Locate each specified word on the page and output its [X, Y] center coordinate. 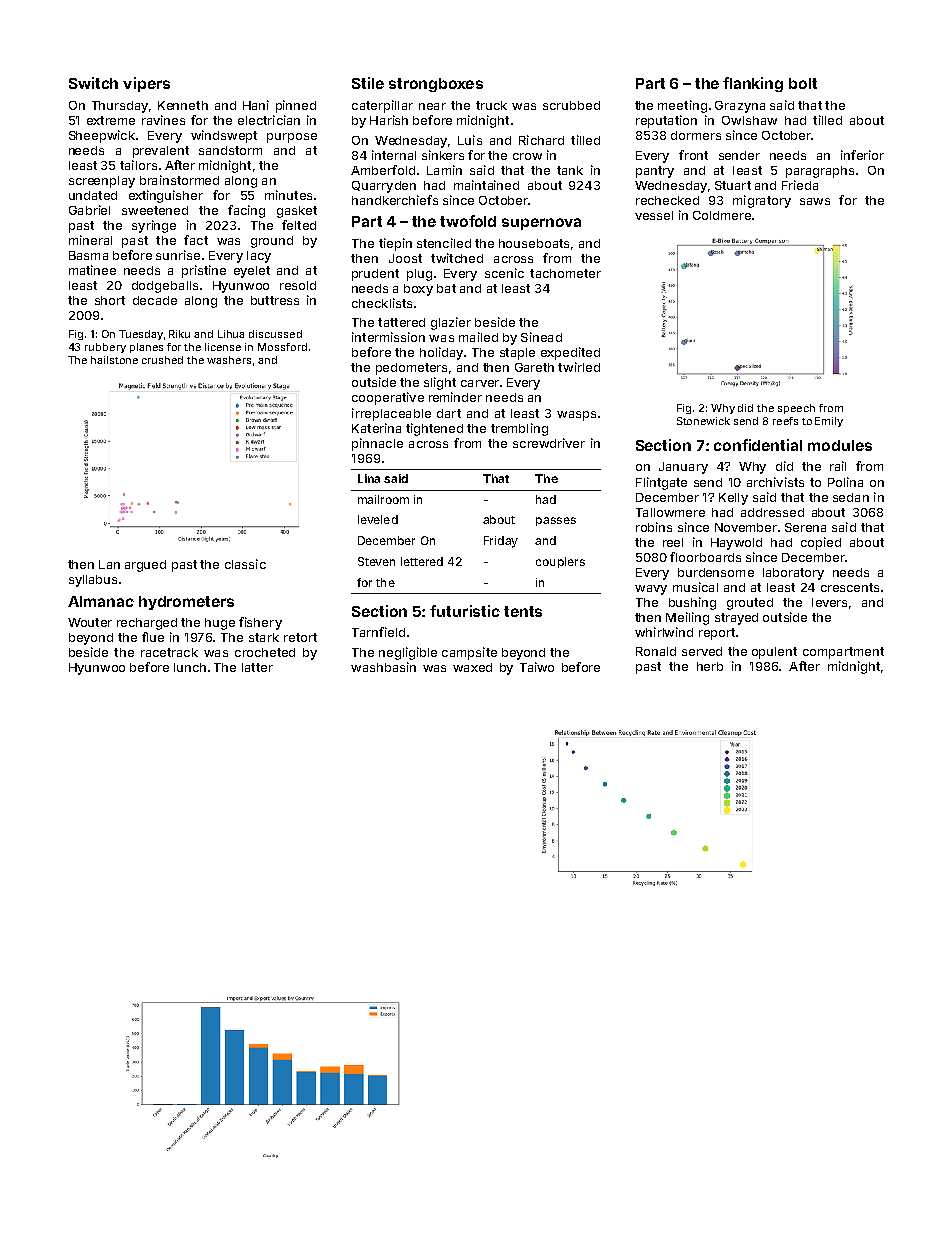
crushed [162, 360]
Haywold [736, 544]
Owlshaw [749, 120]
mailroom [383, 499]
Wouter [90, 622]
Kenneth [183, 105]
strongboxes [436, 85]
